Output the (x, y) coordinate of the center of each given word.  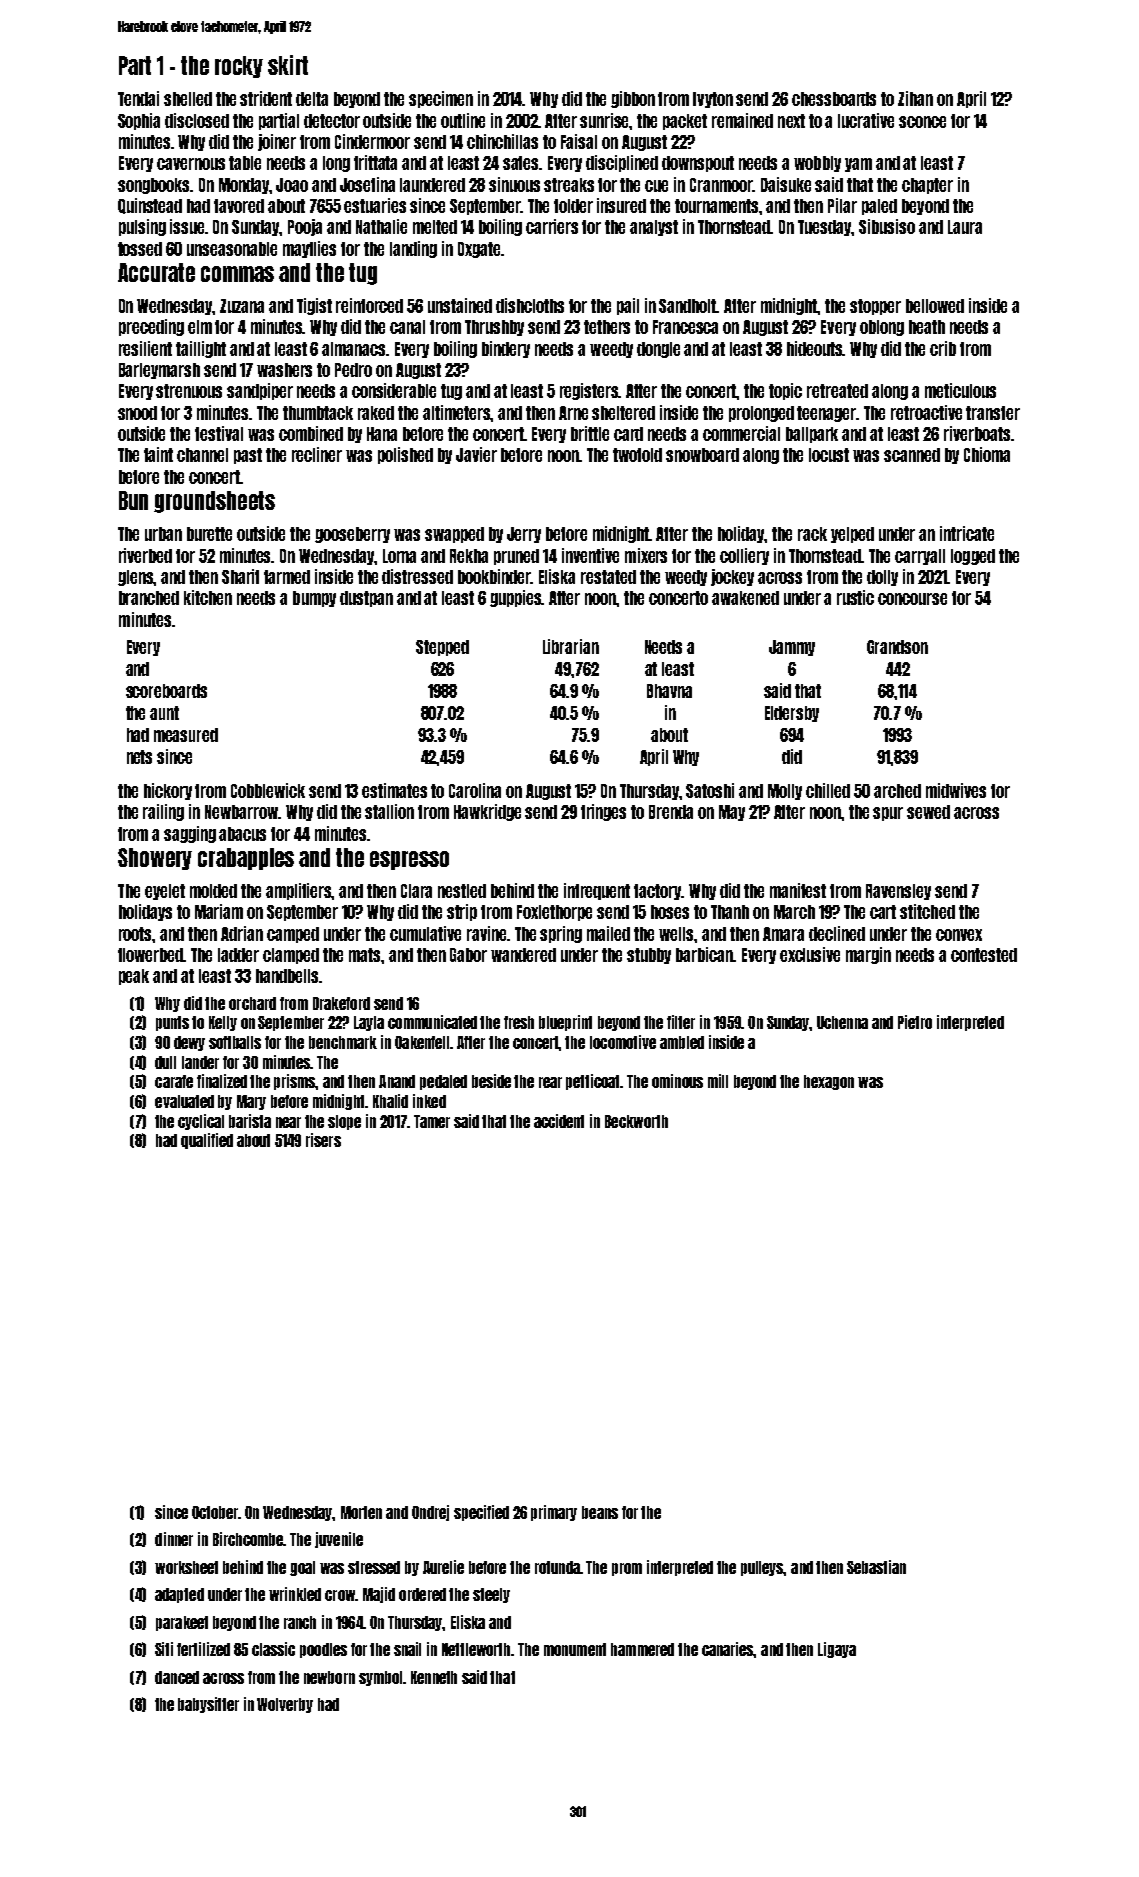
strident (266, 98)
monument (575, 1649)
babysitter (208, 1705)
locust (829, 455)
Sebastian (876, 1567)
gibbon (633, 99)
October (215, 1512)
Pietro (915, 1022)
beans (600, 1512)
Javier (476, 454)
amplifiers (299, 891)
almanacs (354, 349)
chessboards (834, 99)
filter (681, 1022)
